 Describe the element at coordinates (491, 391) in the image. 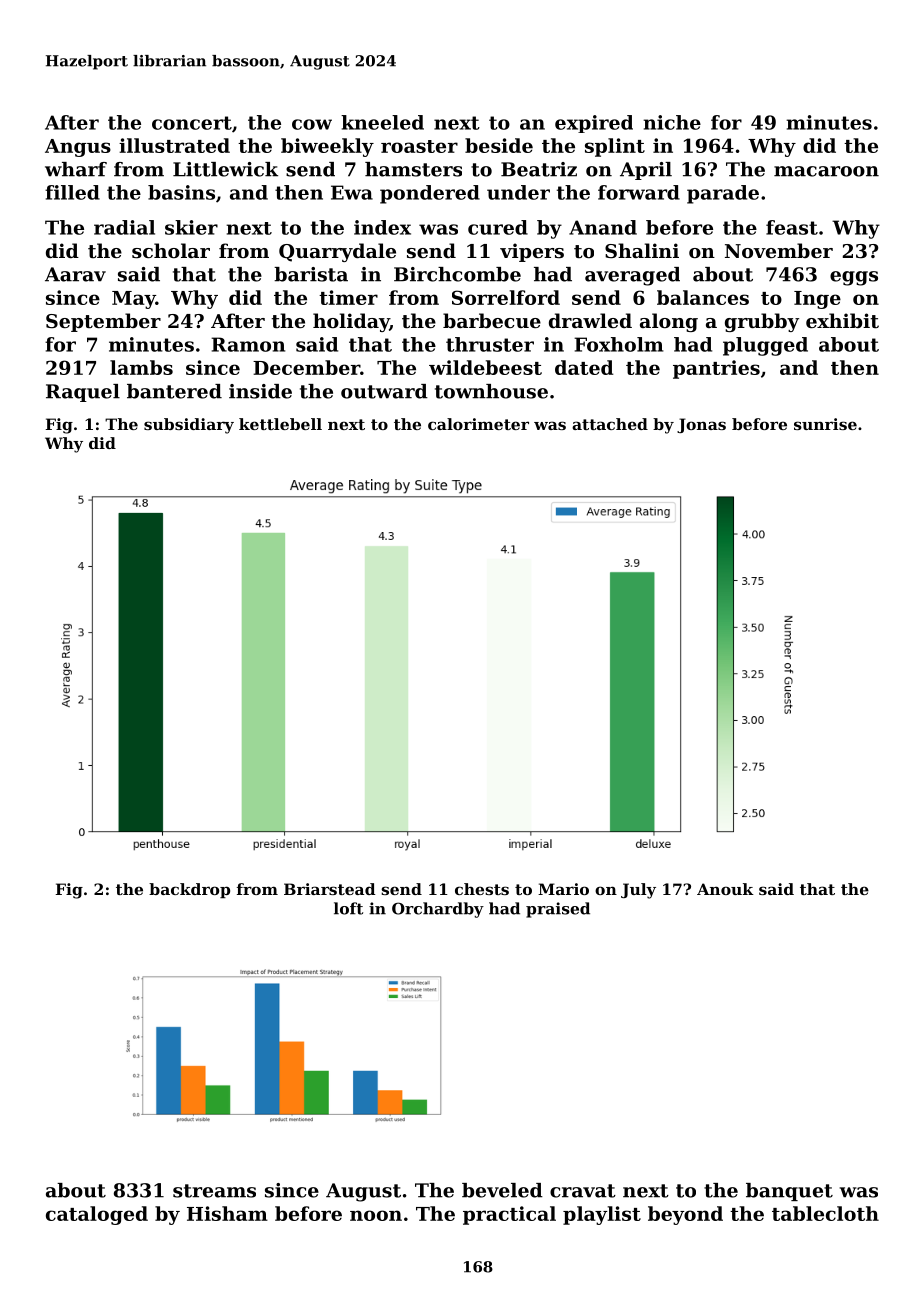

I see `townhouse` at that location.
